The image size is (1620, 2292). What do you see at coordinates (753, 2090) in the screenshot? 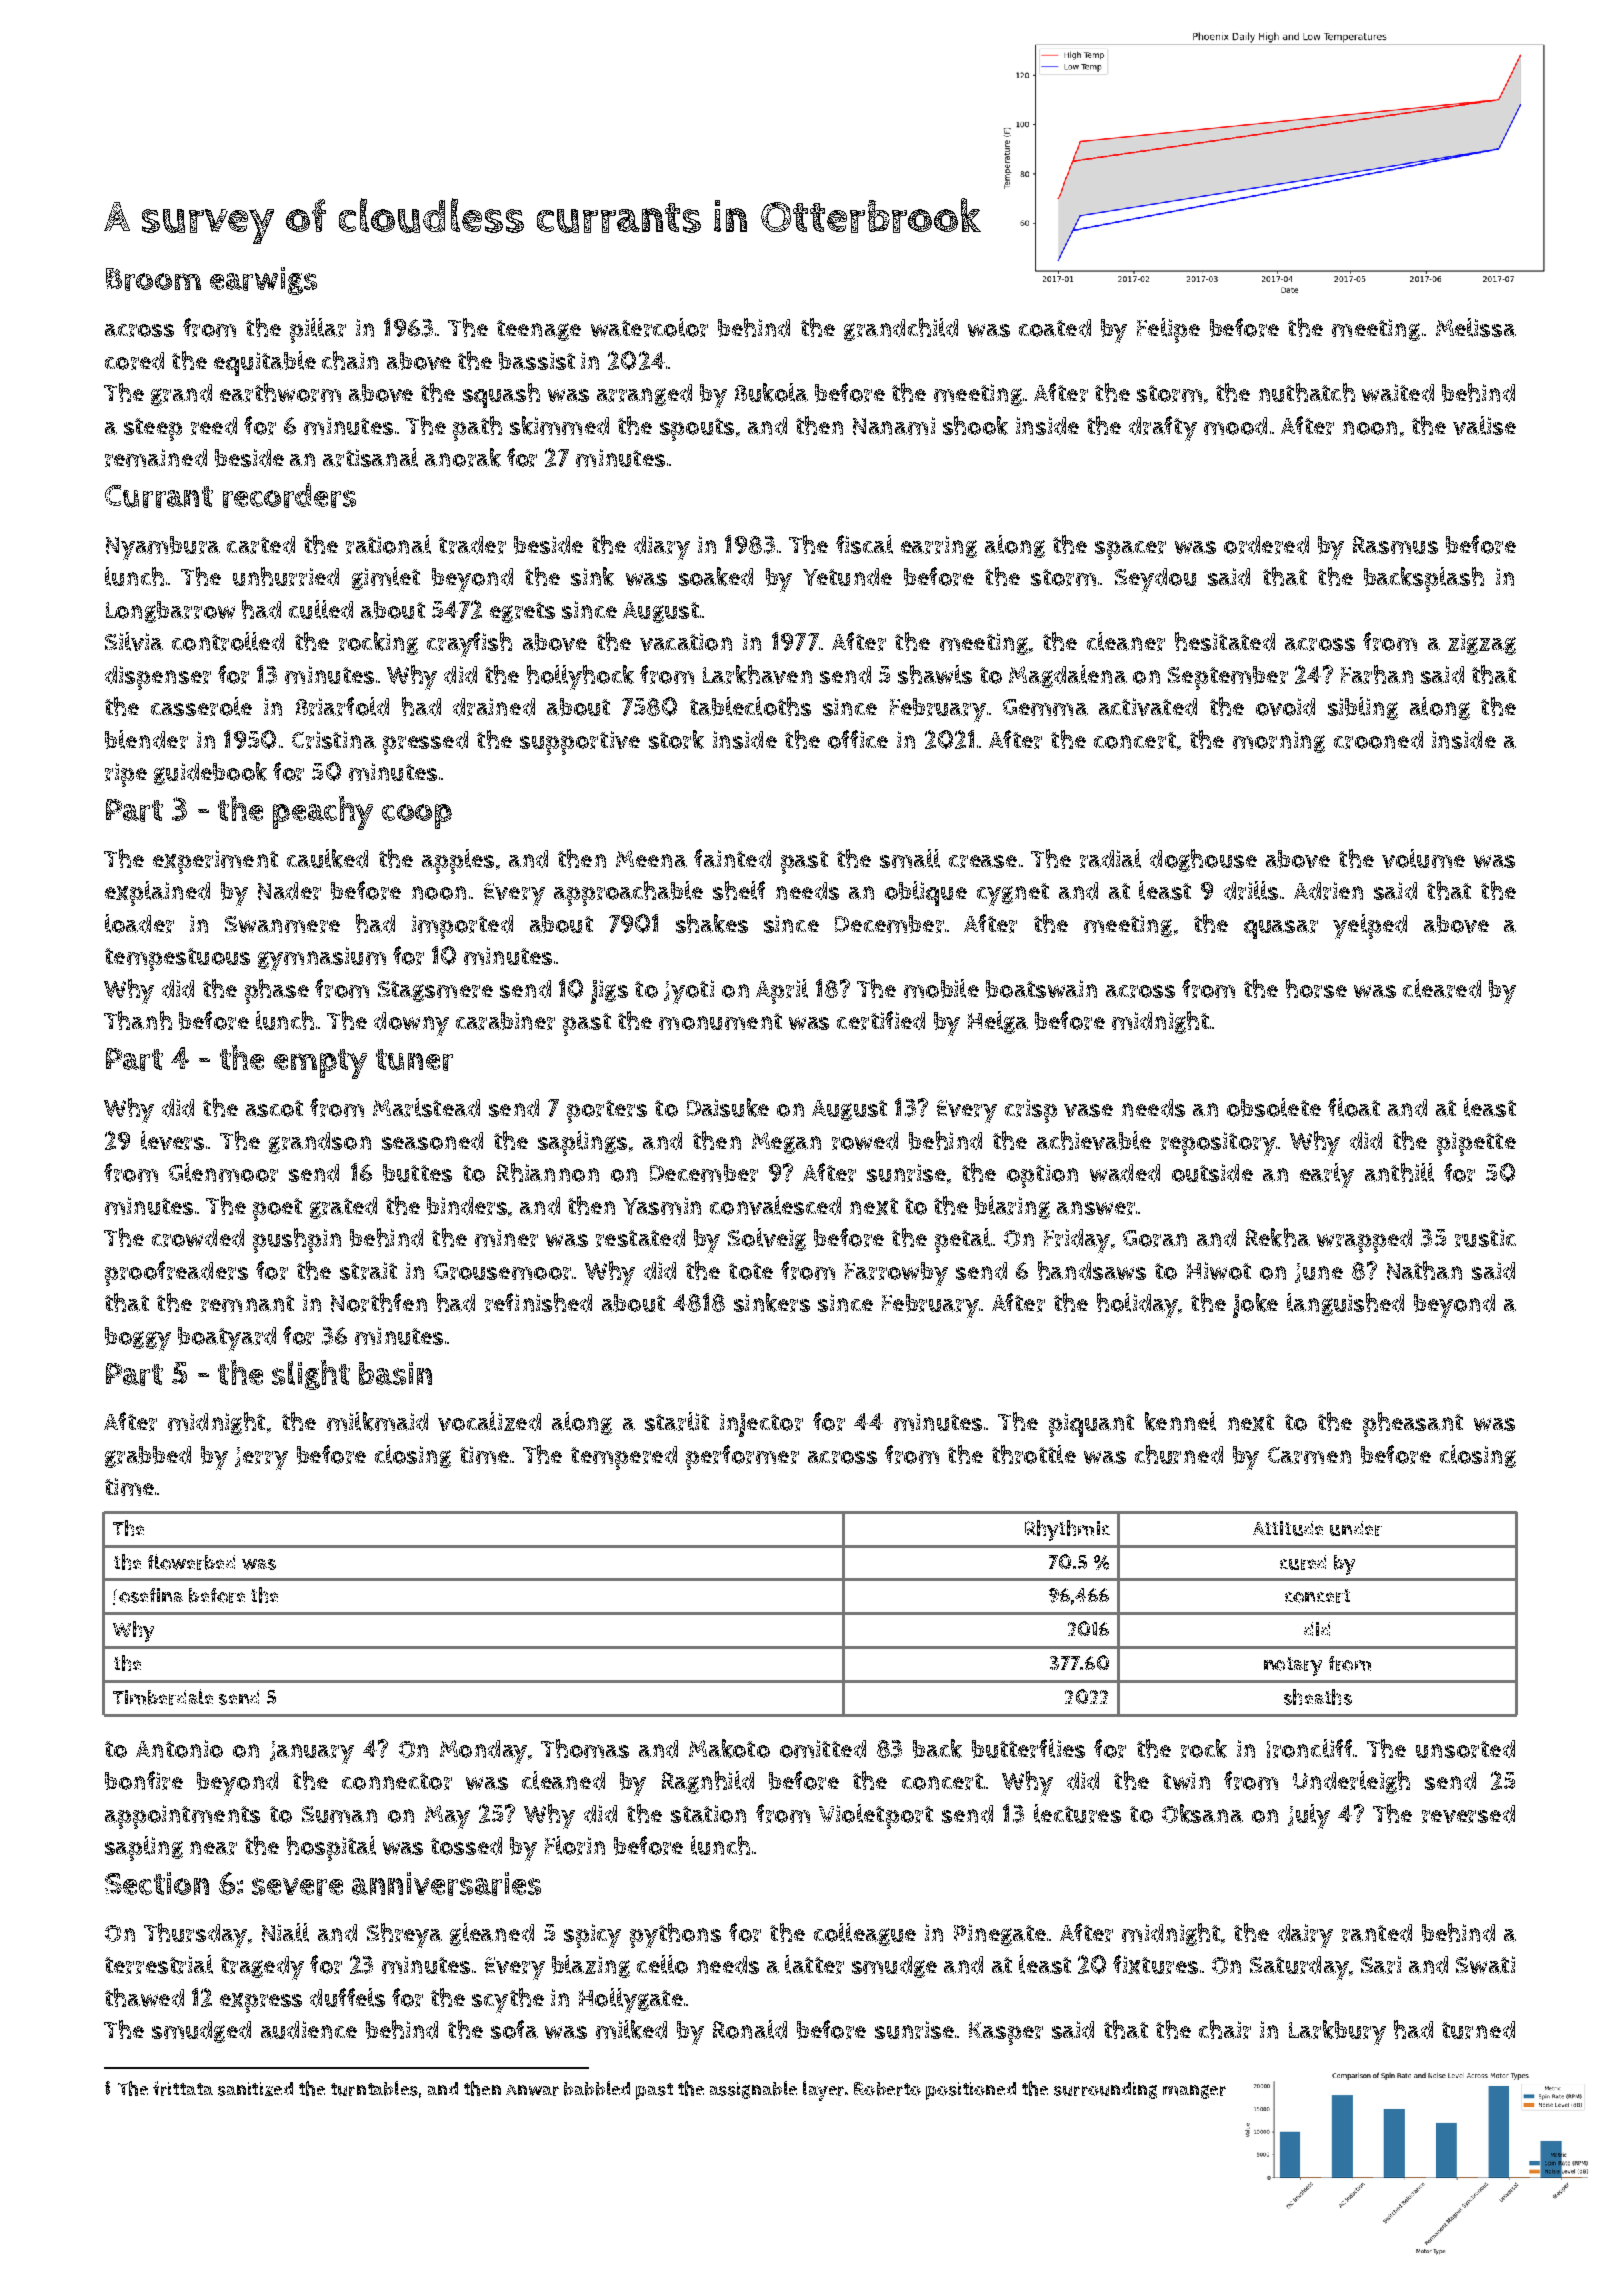
I see `assignable` at bounding box center [753, 2090].
